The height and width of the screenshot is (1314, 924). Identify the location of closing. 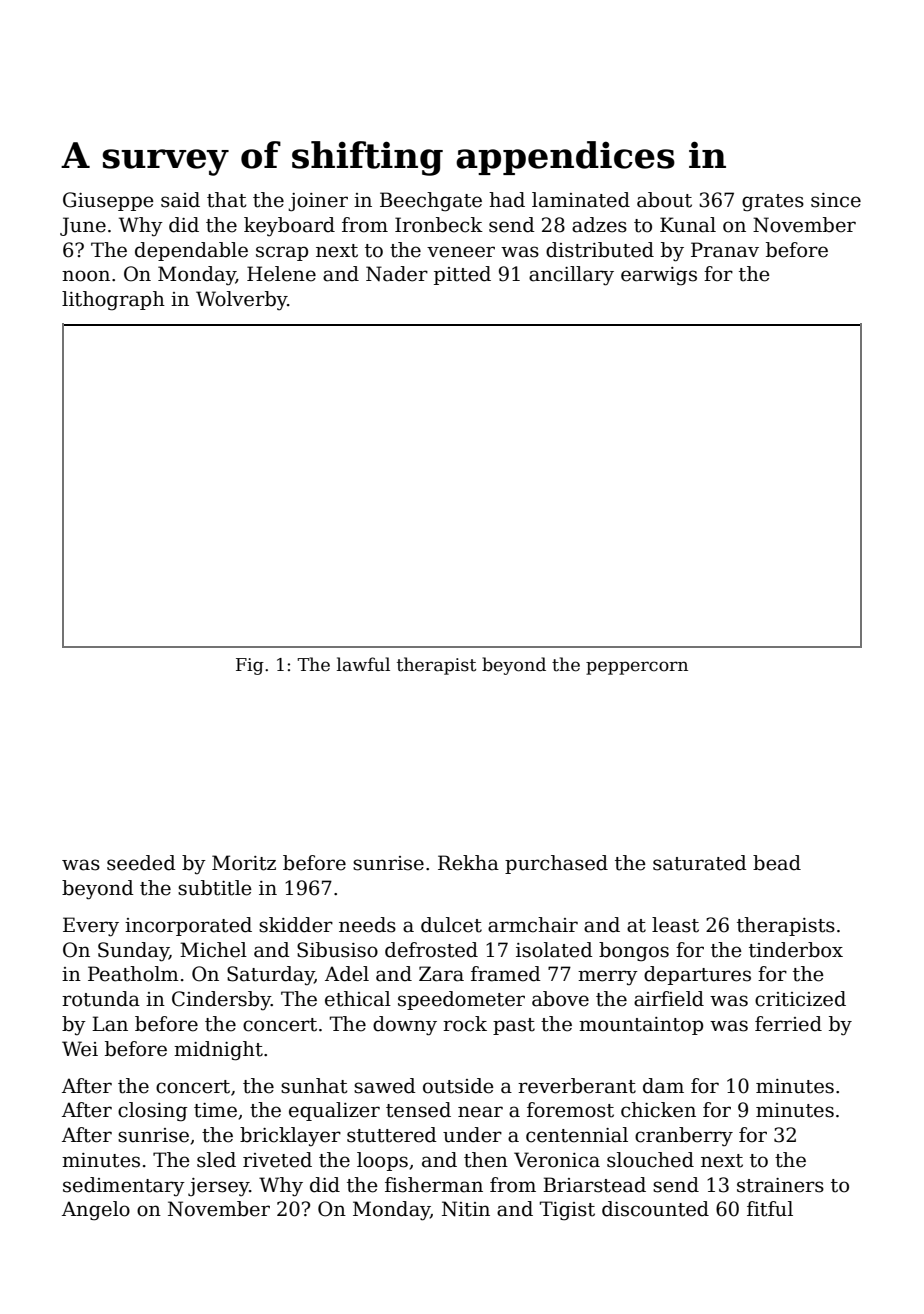
(153, 1112).
